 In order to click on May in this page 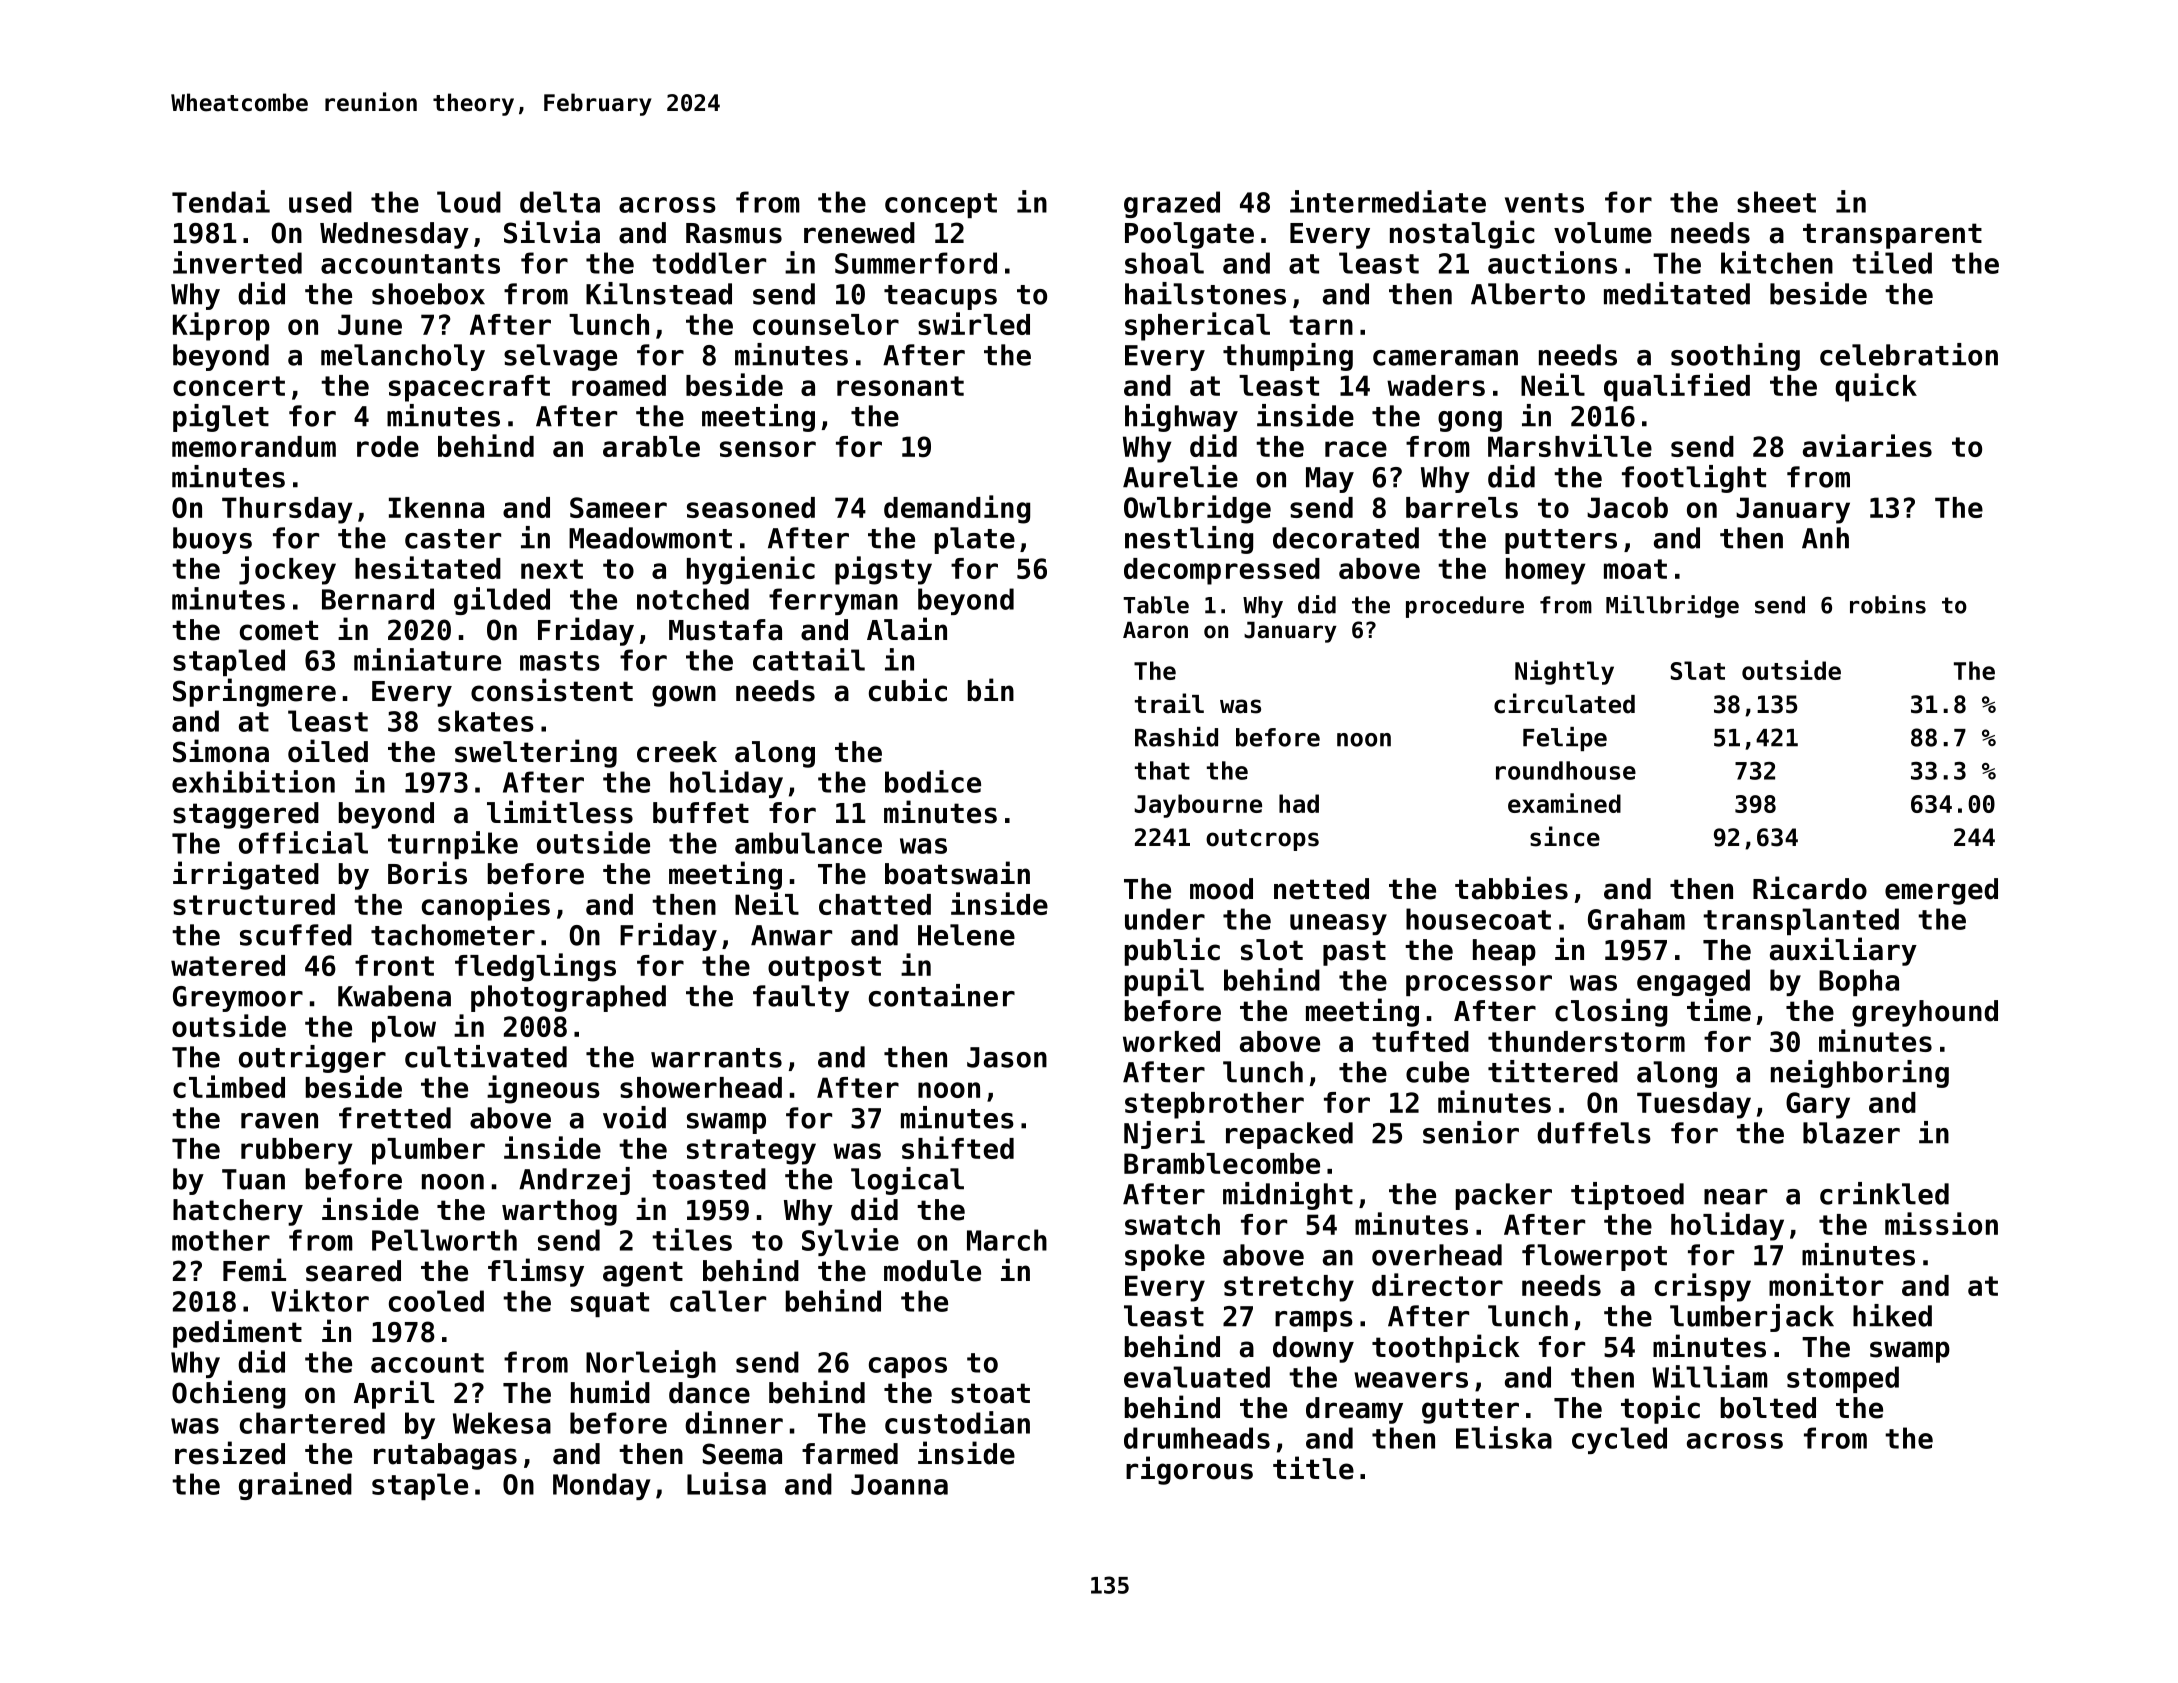, I will do `click(1330, 480)`.
